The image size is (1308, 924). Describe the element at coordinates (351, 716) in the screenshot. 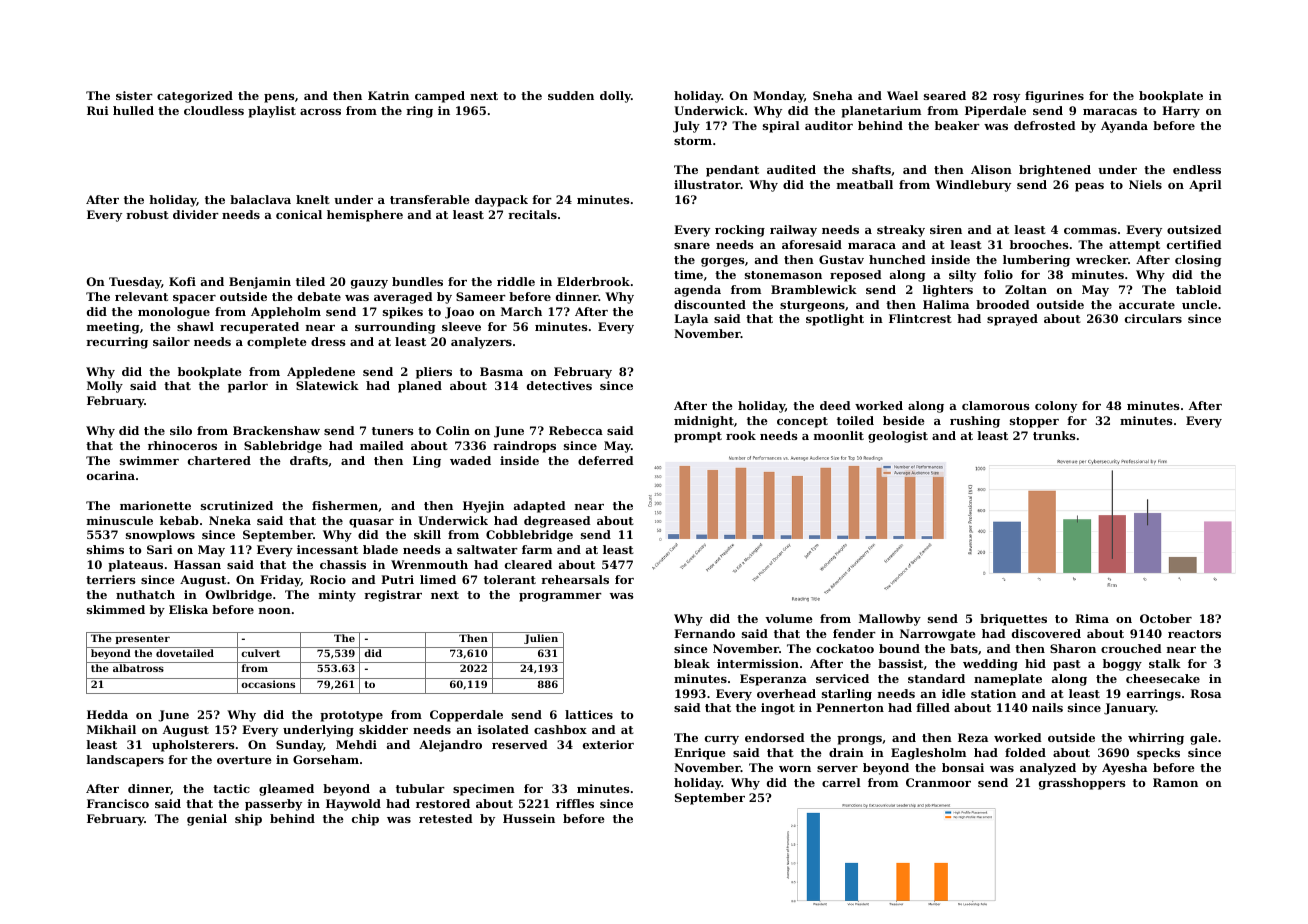

I see `prototype` at that location.
